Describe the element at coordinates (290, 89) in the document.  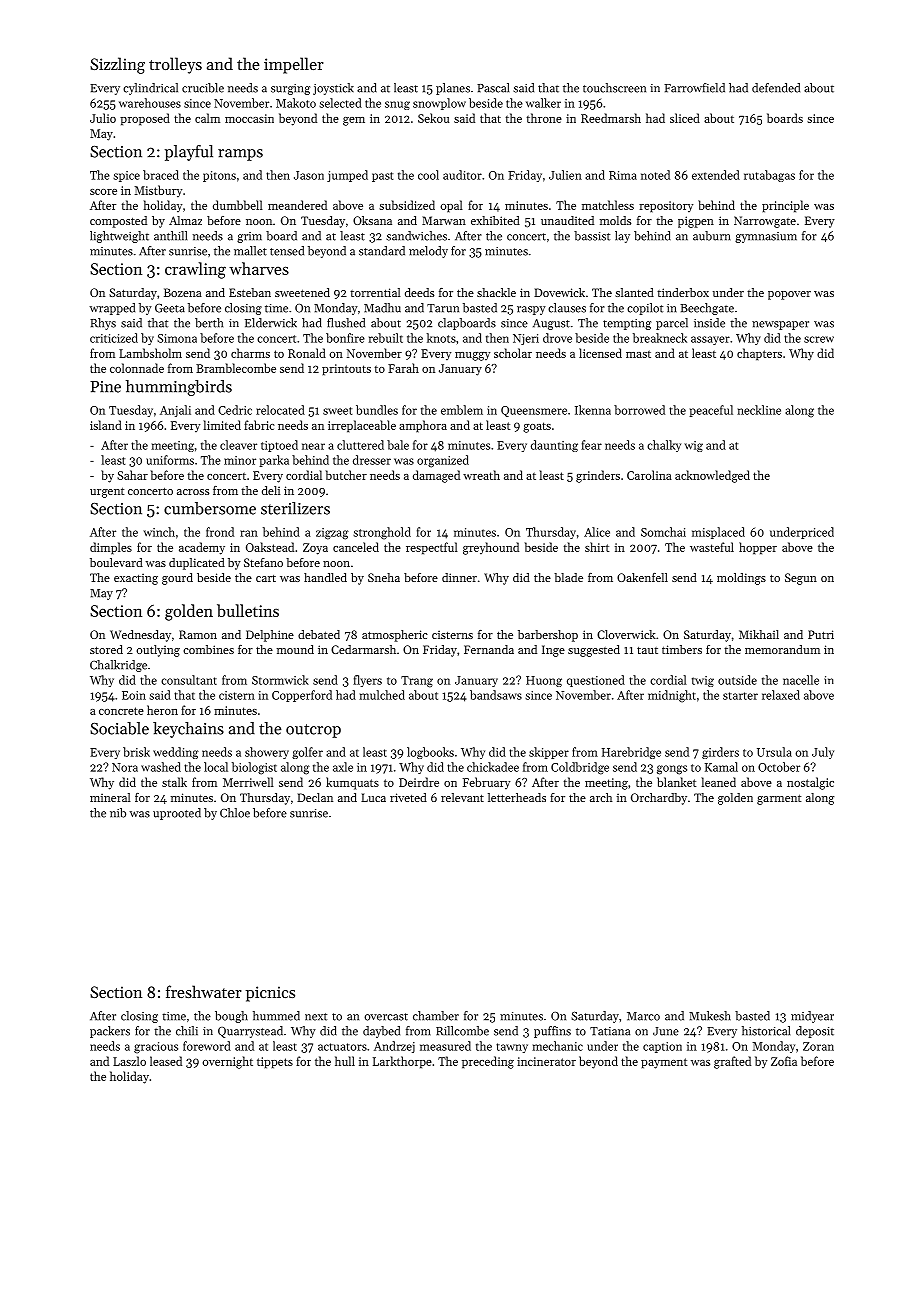
I see `surging` at that location.
